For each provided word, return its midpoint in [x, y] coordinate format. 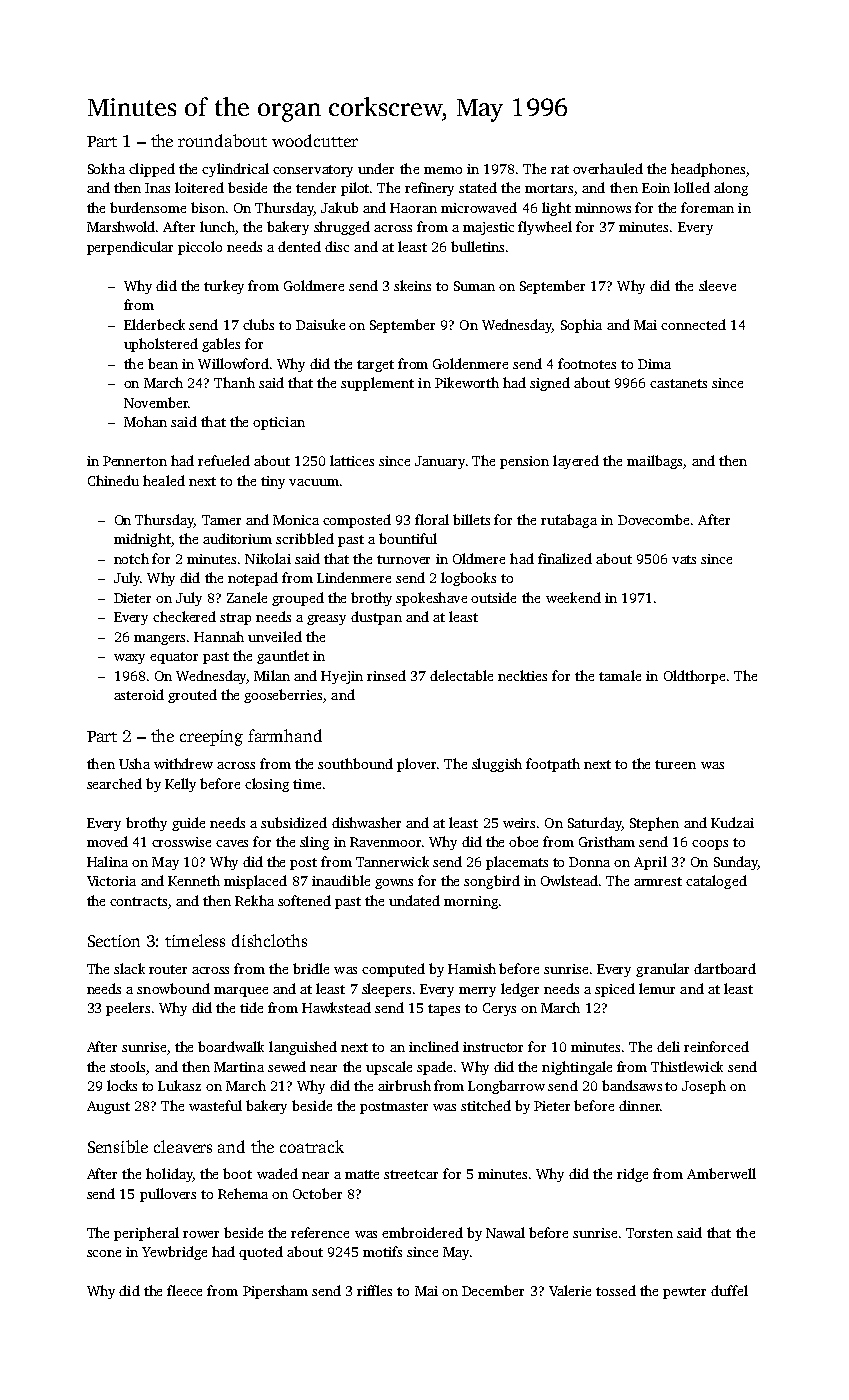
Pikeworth [467, 382]
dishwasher [366, 822]
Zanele [247, 597]
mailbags [654, 462]
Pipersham [275, 1292]
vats [684, 559]
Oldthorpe [694, 677]
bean [163, 363]
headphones [708, 170]
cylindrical [235, 170]
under [376, 168]
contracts [138, 901]
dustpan [376, 618]
